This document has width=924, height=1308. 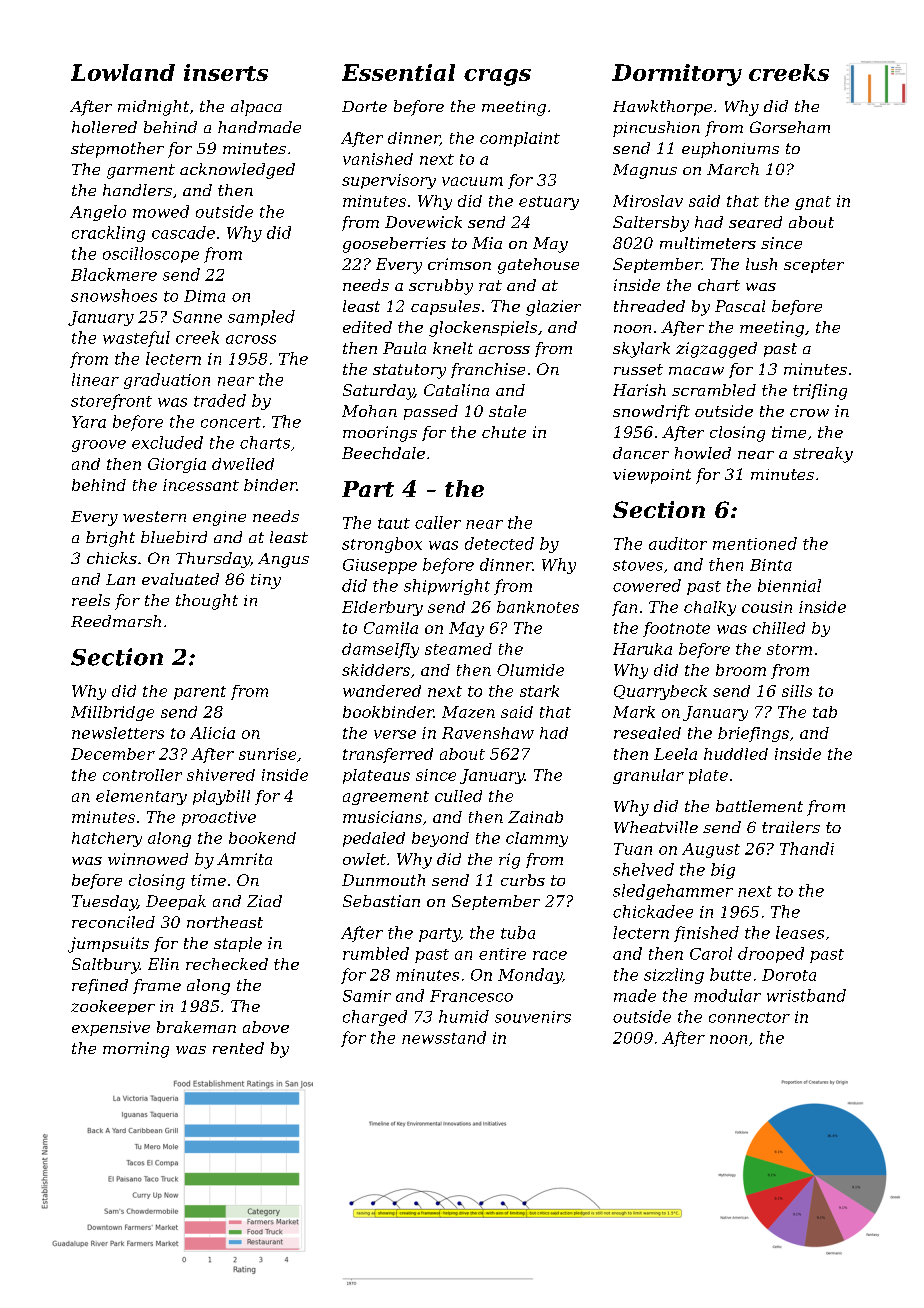 I want to click on thought, so click(x=207, y=602).
